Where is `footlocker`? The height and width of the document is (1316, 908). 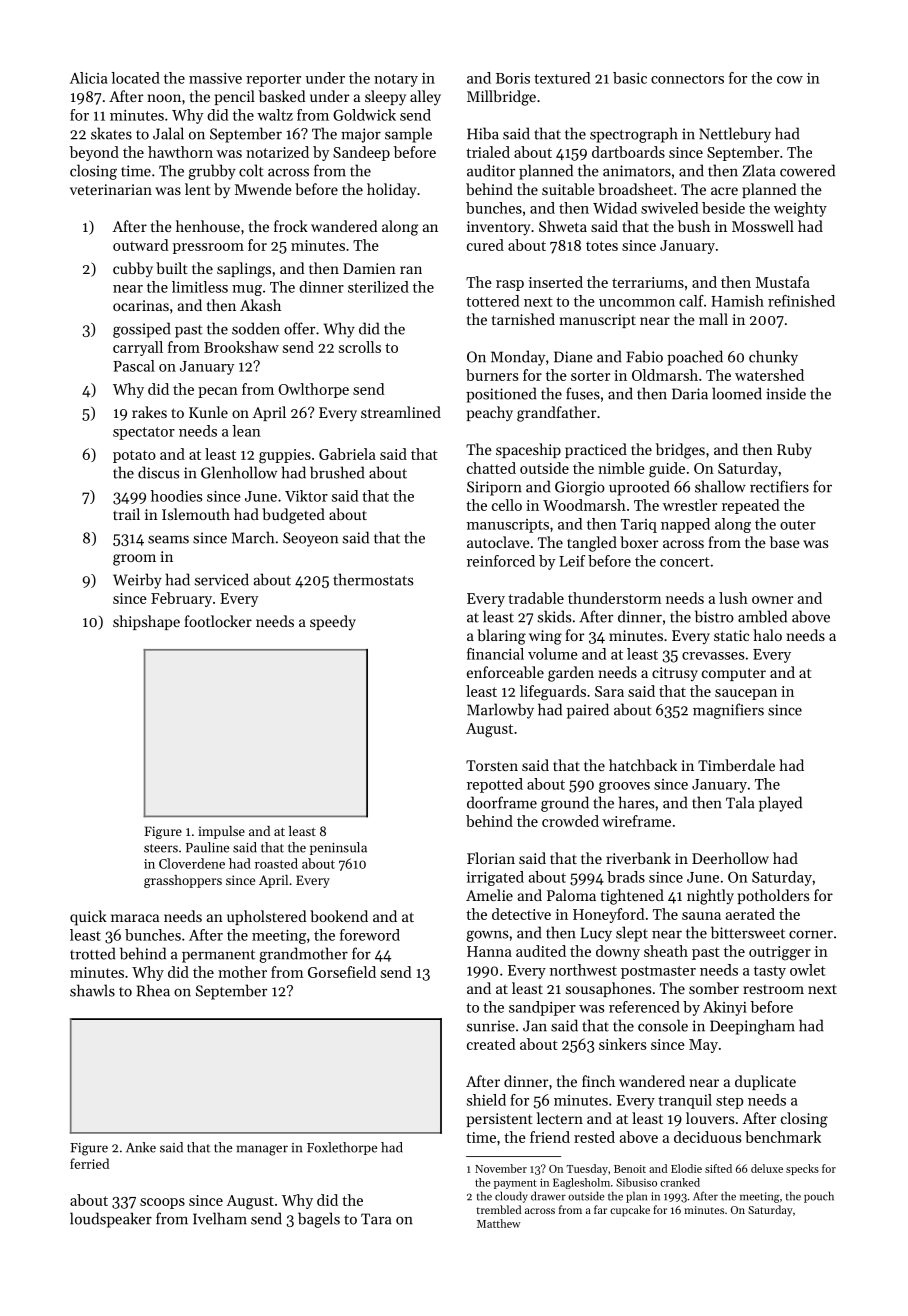
footlocker is located at coordinates (218, 621).
